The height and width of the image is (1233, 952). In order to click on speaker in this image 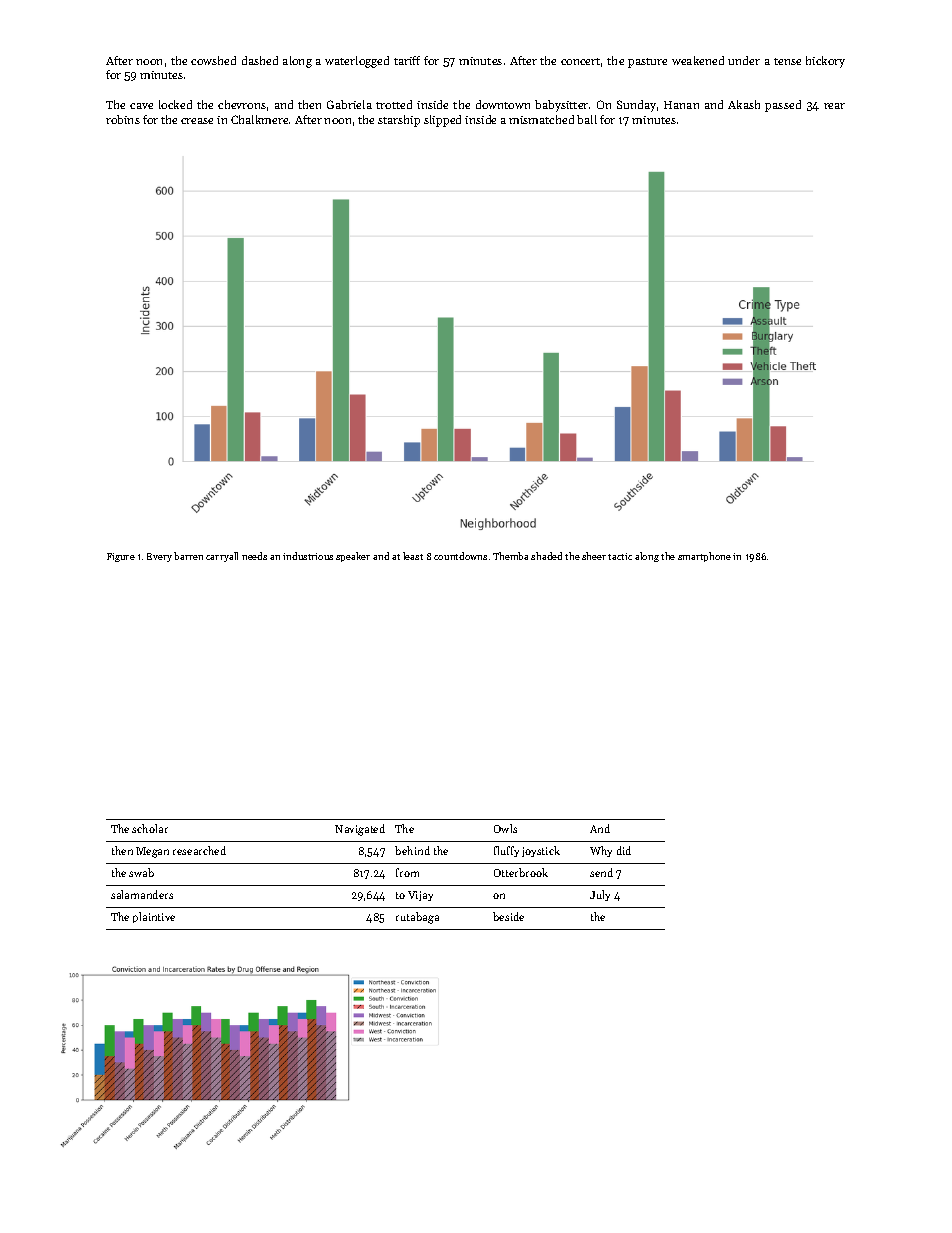, I will do `click(353, 557)`.
